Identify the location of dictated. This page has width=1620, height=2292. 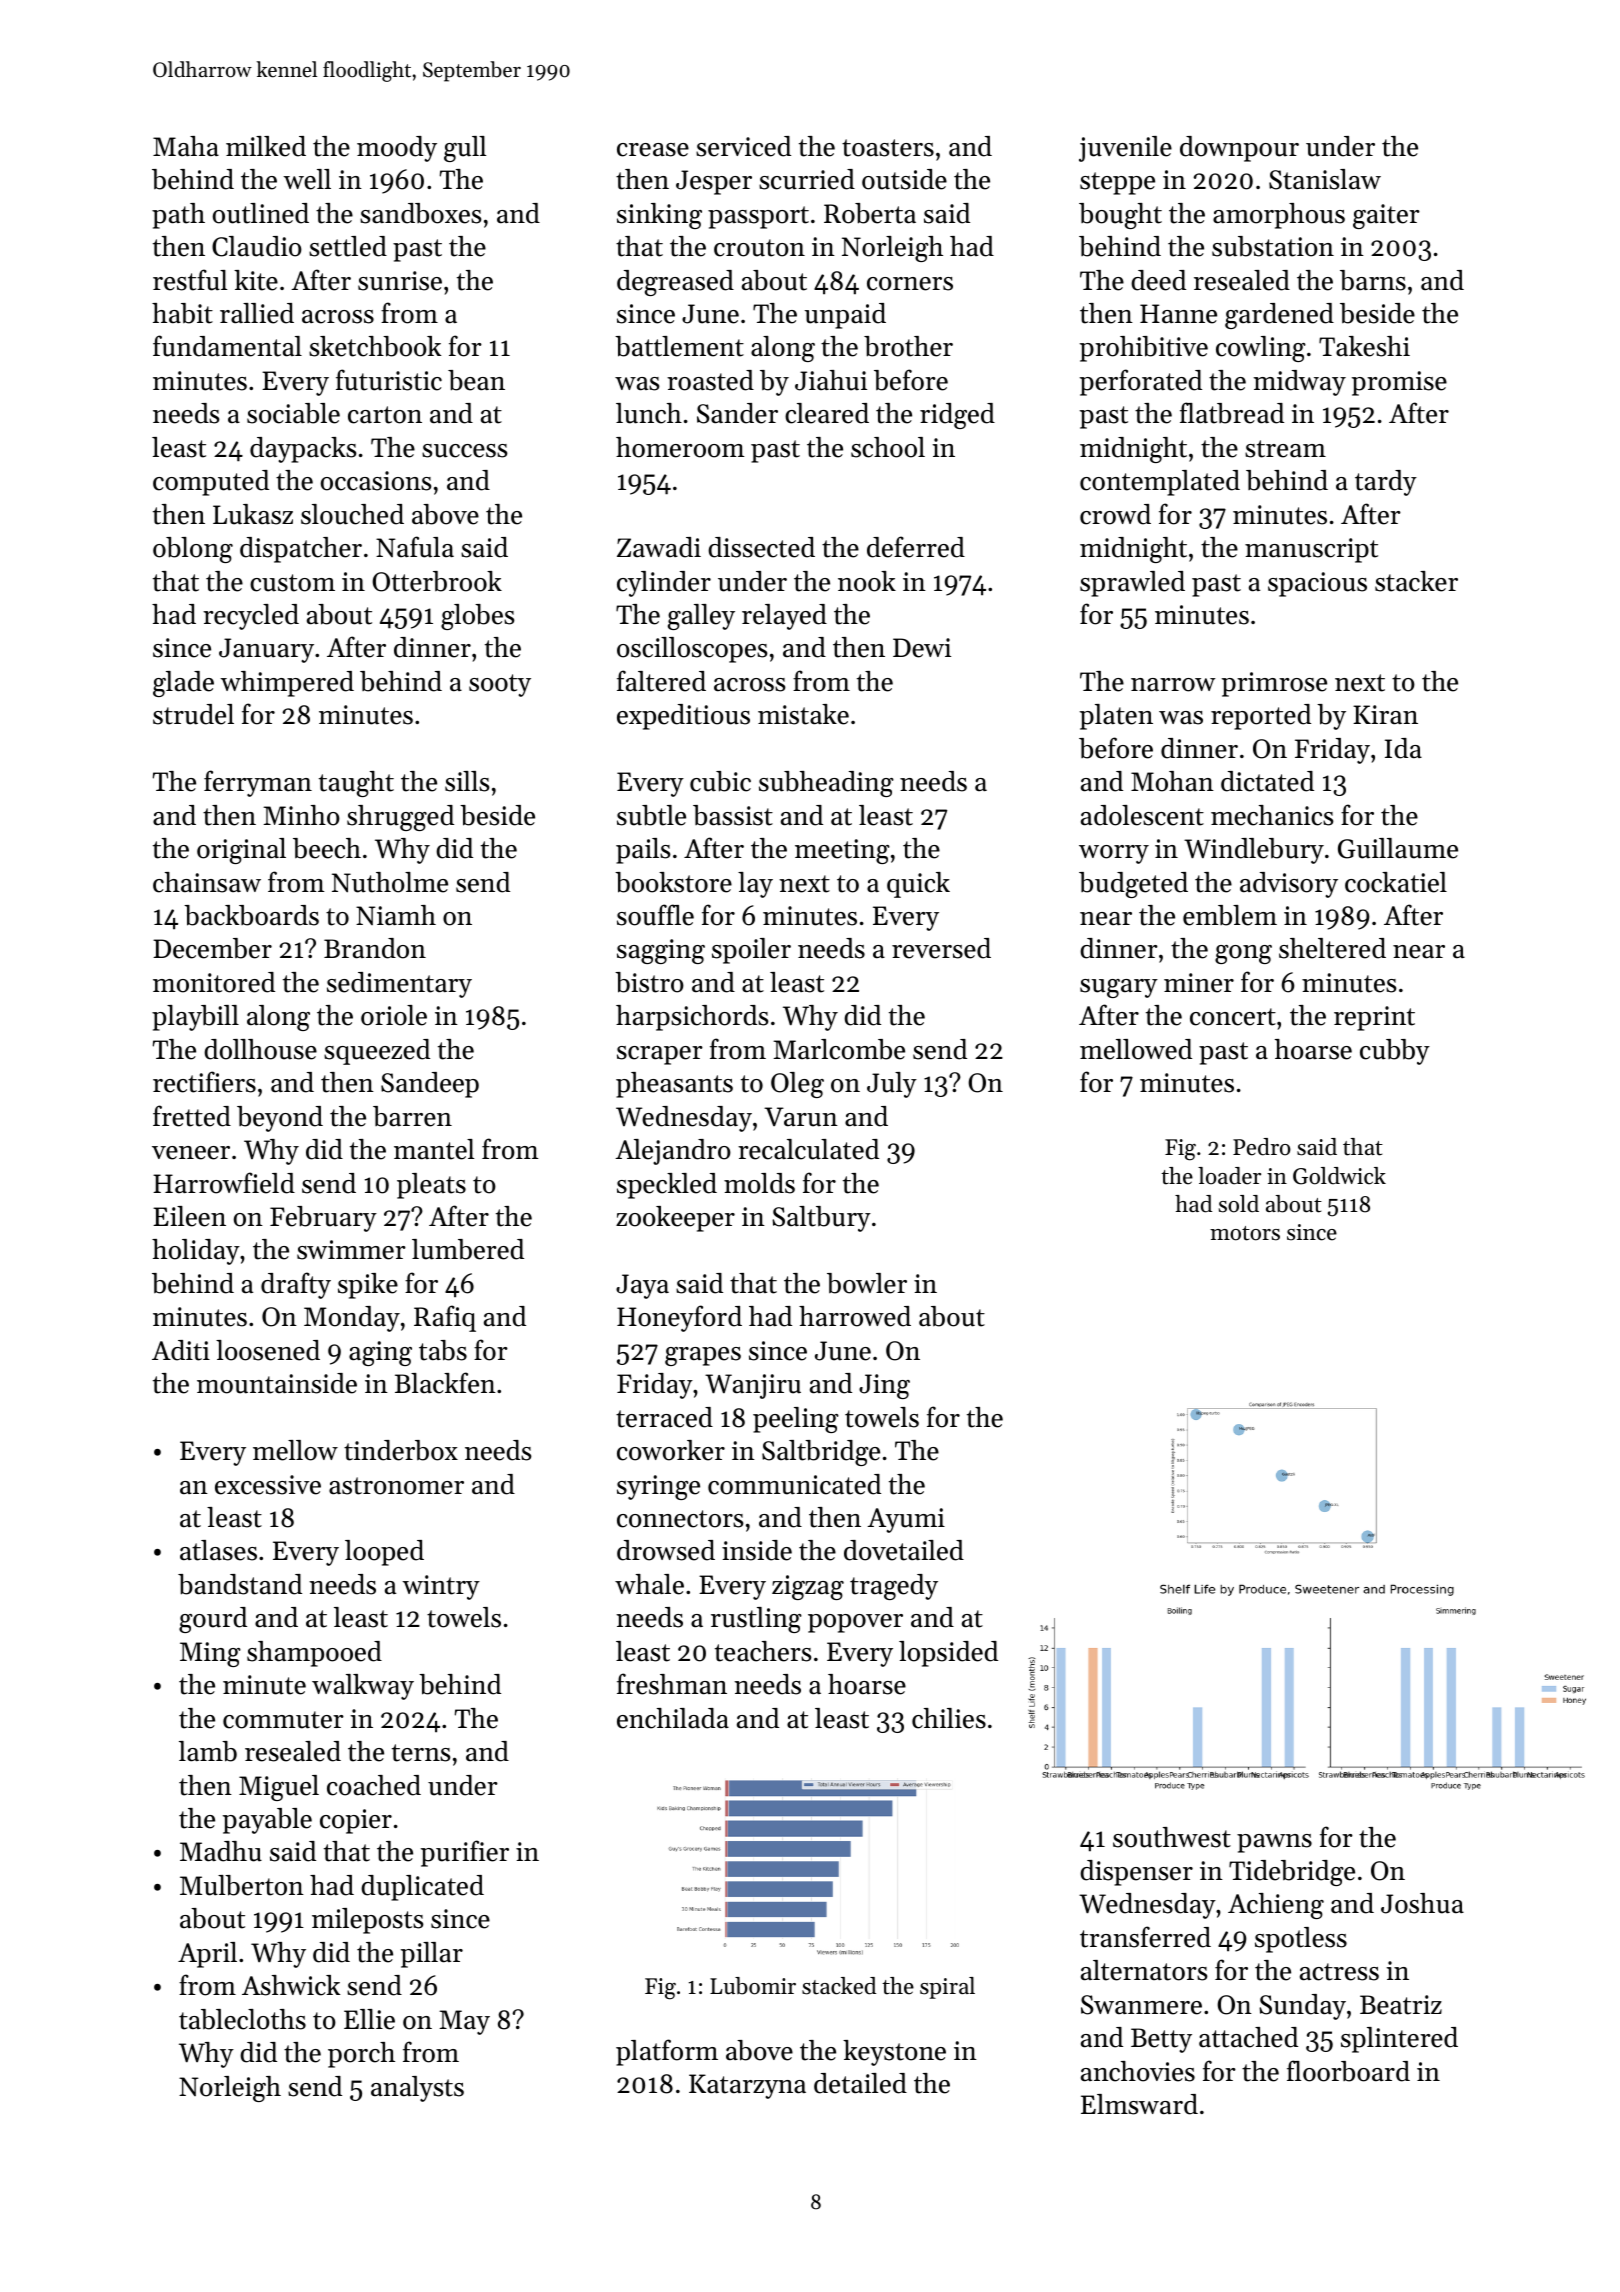
(1267, 781).
